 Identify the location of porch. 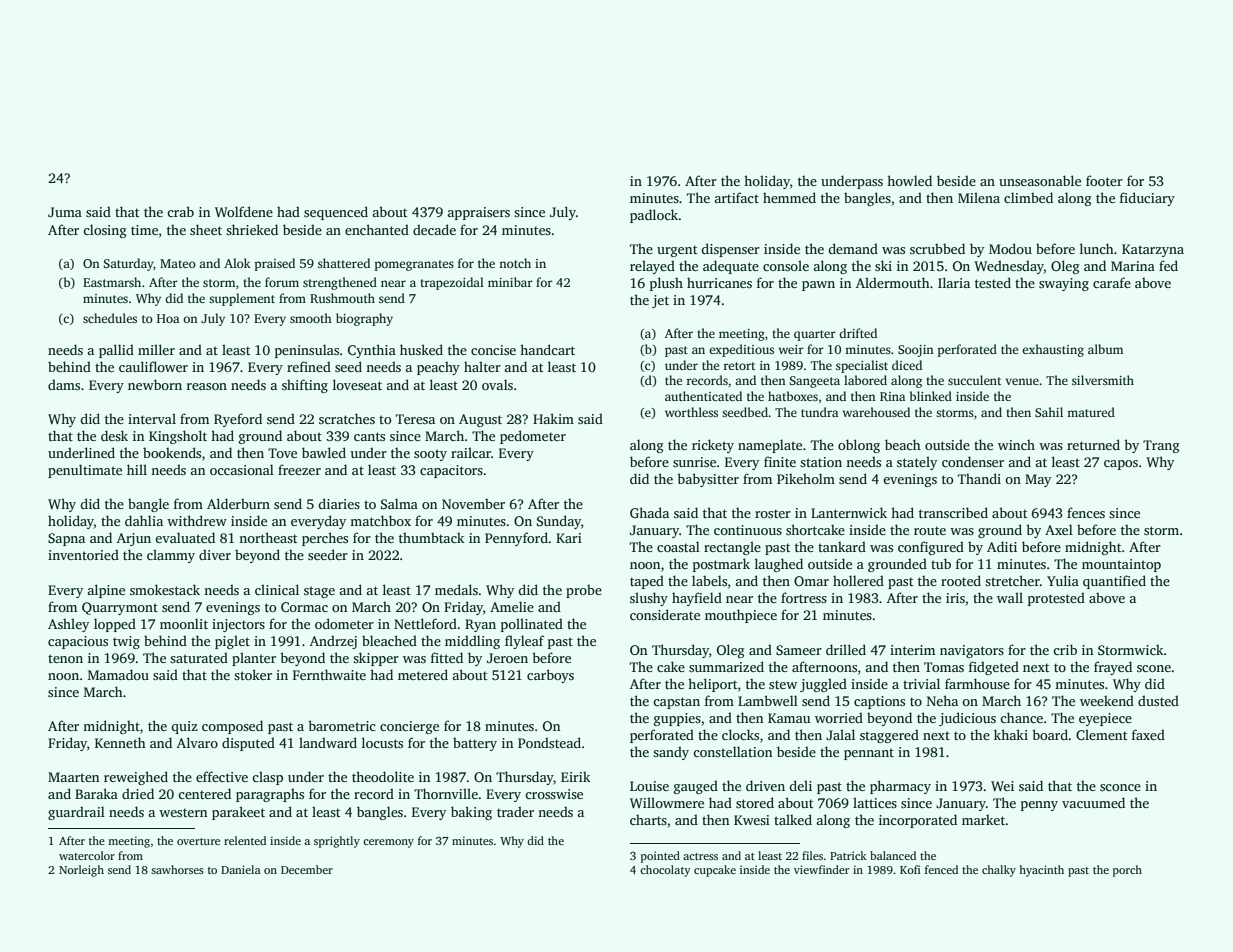
(1127, 871).
